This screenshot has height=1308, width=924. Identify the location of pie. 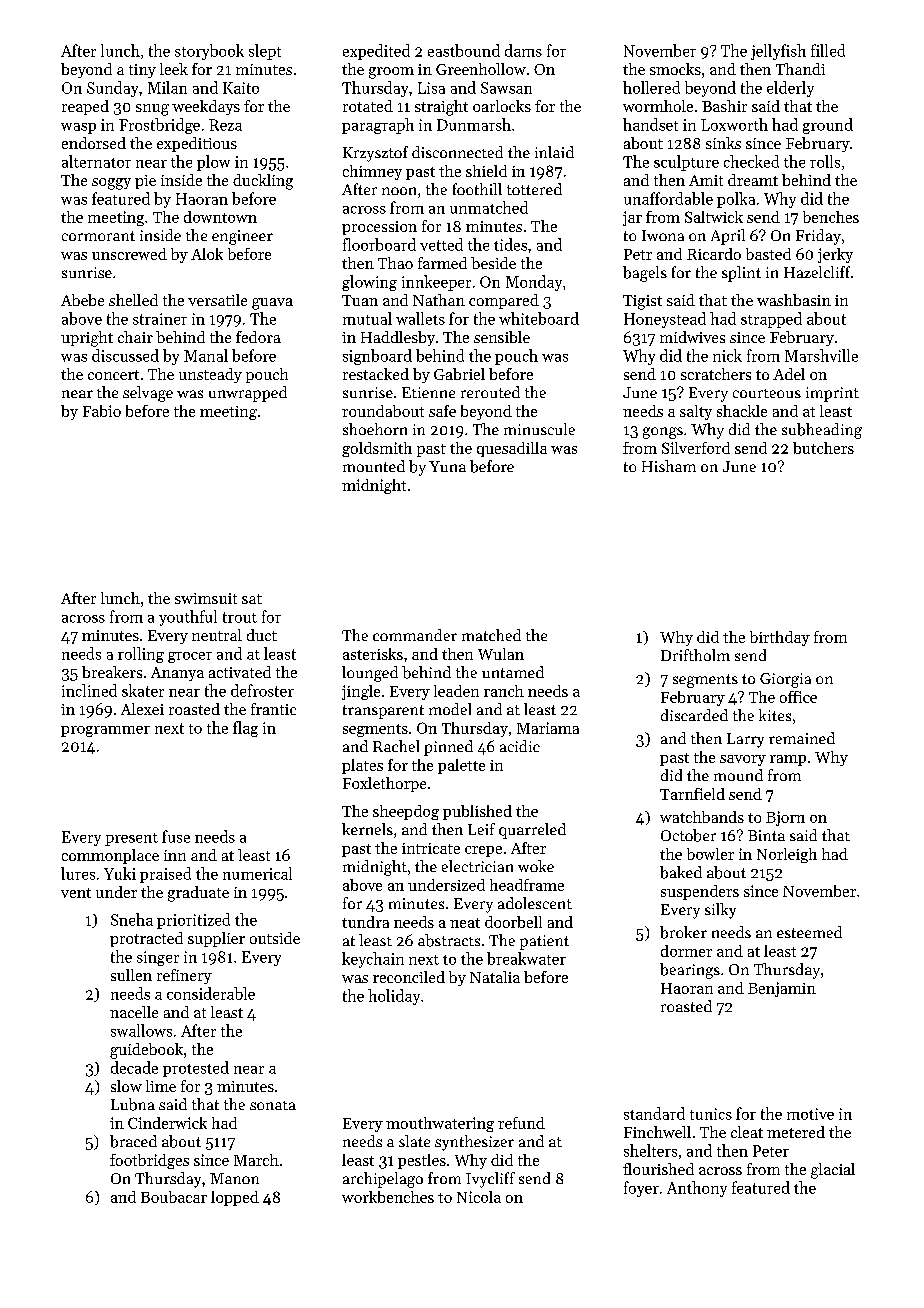
(145, 182).
